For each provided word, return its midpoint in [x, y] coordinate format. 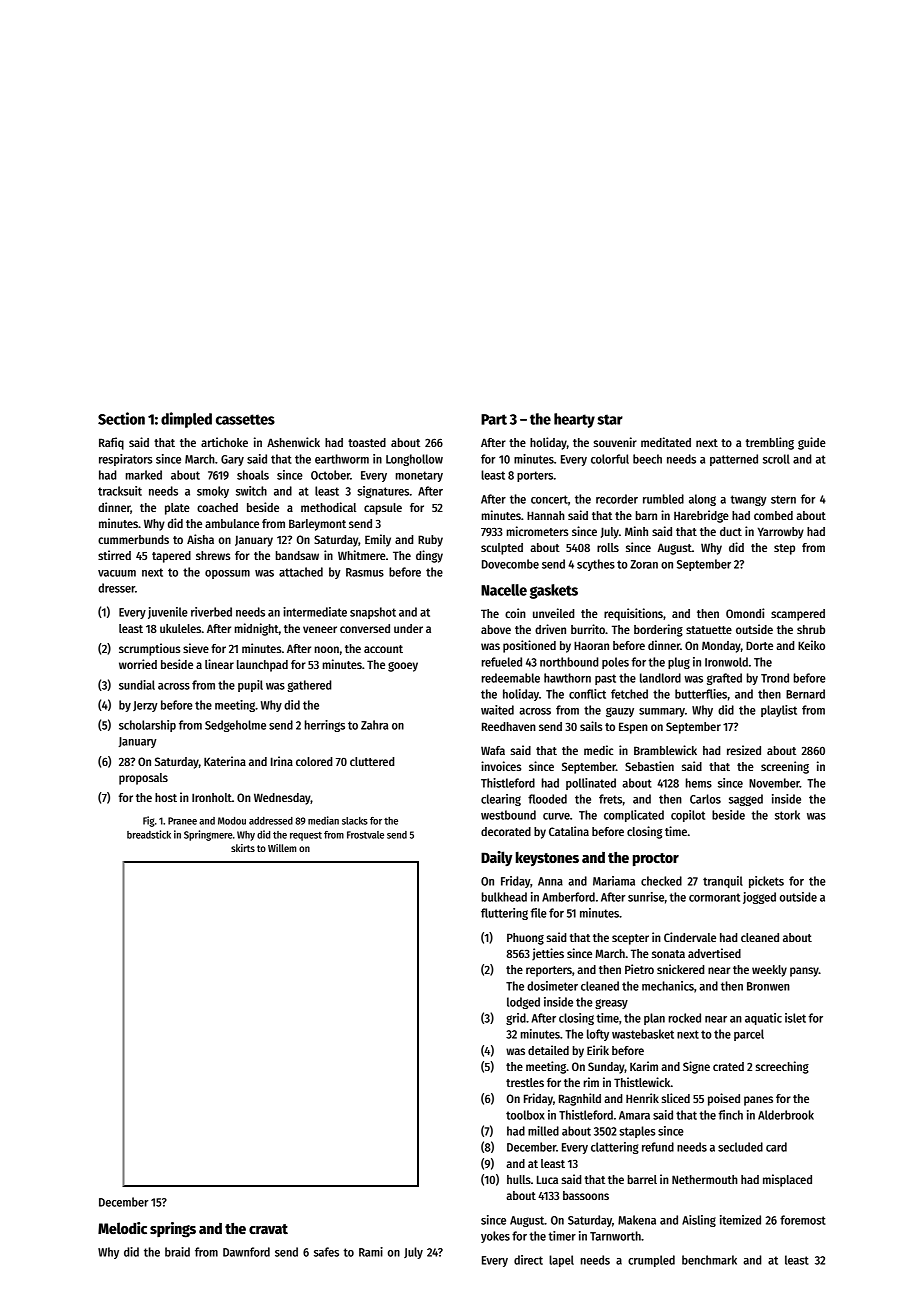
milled [543, 1131]
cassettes [245, 419]
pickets [766, 882]
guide [812, 443]
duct [731, 531]
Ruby [430, 541]
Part [494, 419]
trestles [525, 1082]
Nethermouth [705, 1179]
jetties [548, 954]
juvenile [168, 613]
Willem [282, 848]
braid [177, 1252]
